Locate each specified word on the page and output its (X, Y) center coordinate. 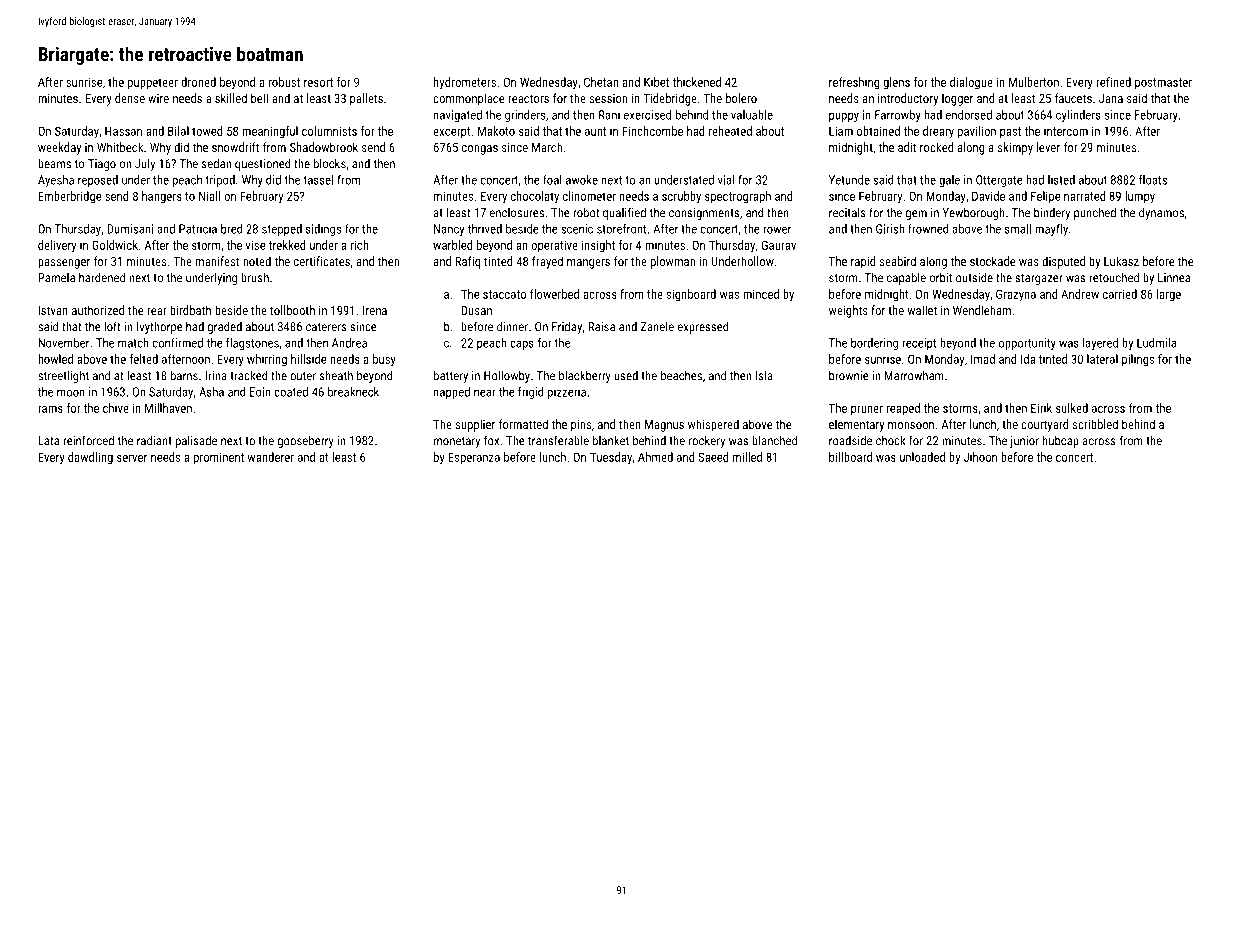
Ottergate (999, 181)
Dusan (476, 310)
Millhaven (168, 408)
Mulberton (1034, 82)
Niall (210, 196)
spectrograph (738, 197)
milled (747, 457)
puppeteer (153, 84)
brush (255, 277)
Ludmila (1156, 343)
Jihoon (980, 457)
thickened (696, 82)
